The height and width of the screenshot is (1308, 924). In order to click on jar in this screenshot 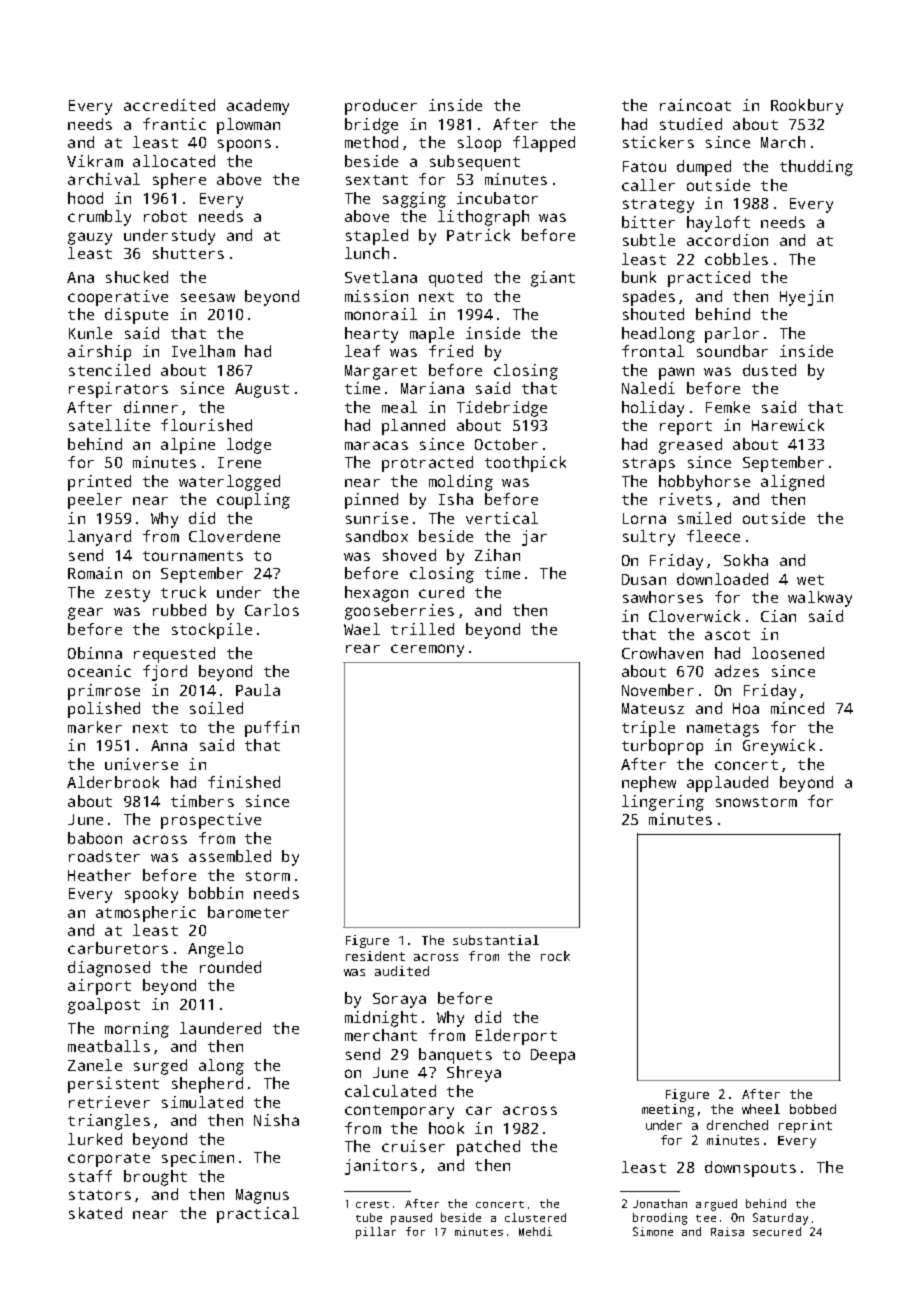, I will do `click(534, 538)`.
